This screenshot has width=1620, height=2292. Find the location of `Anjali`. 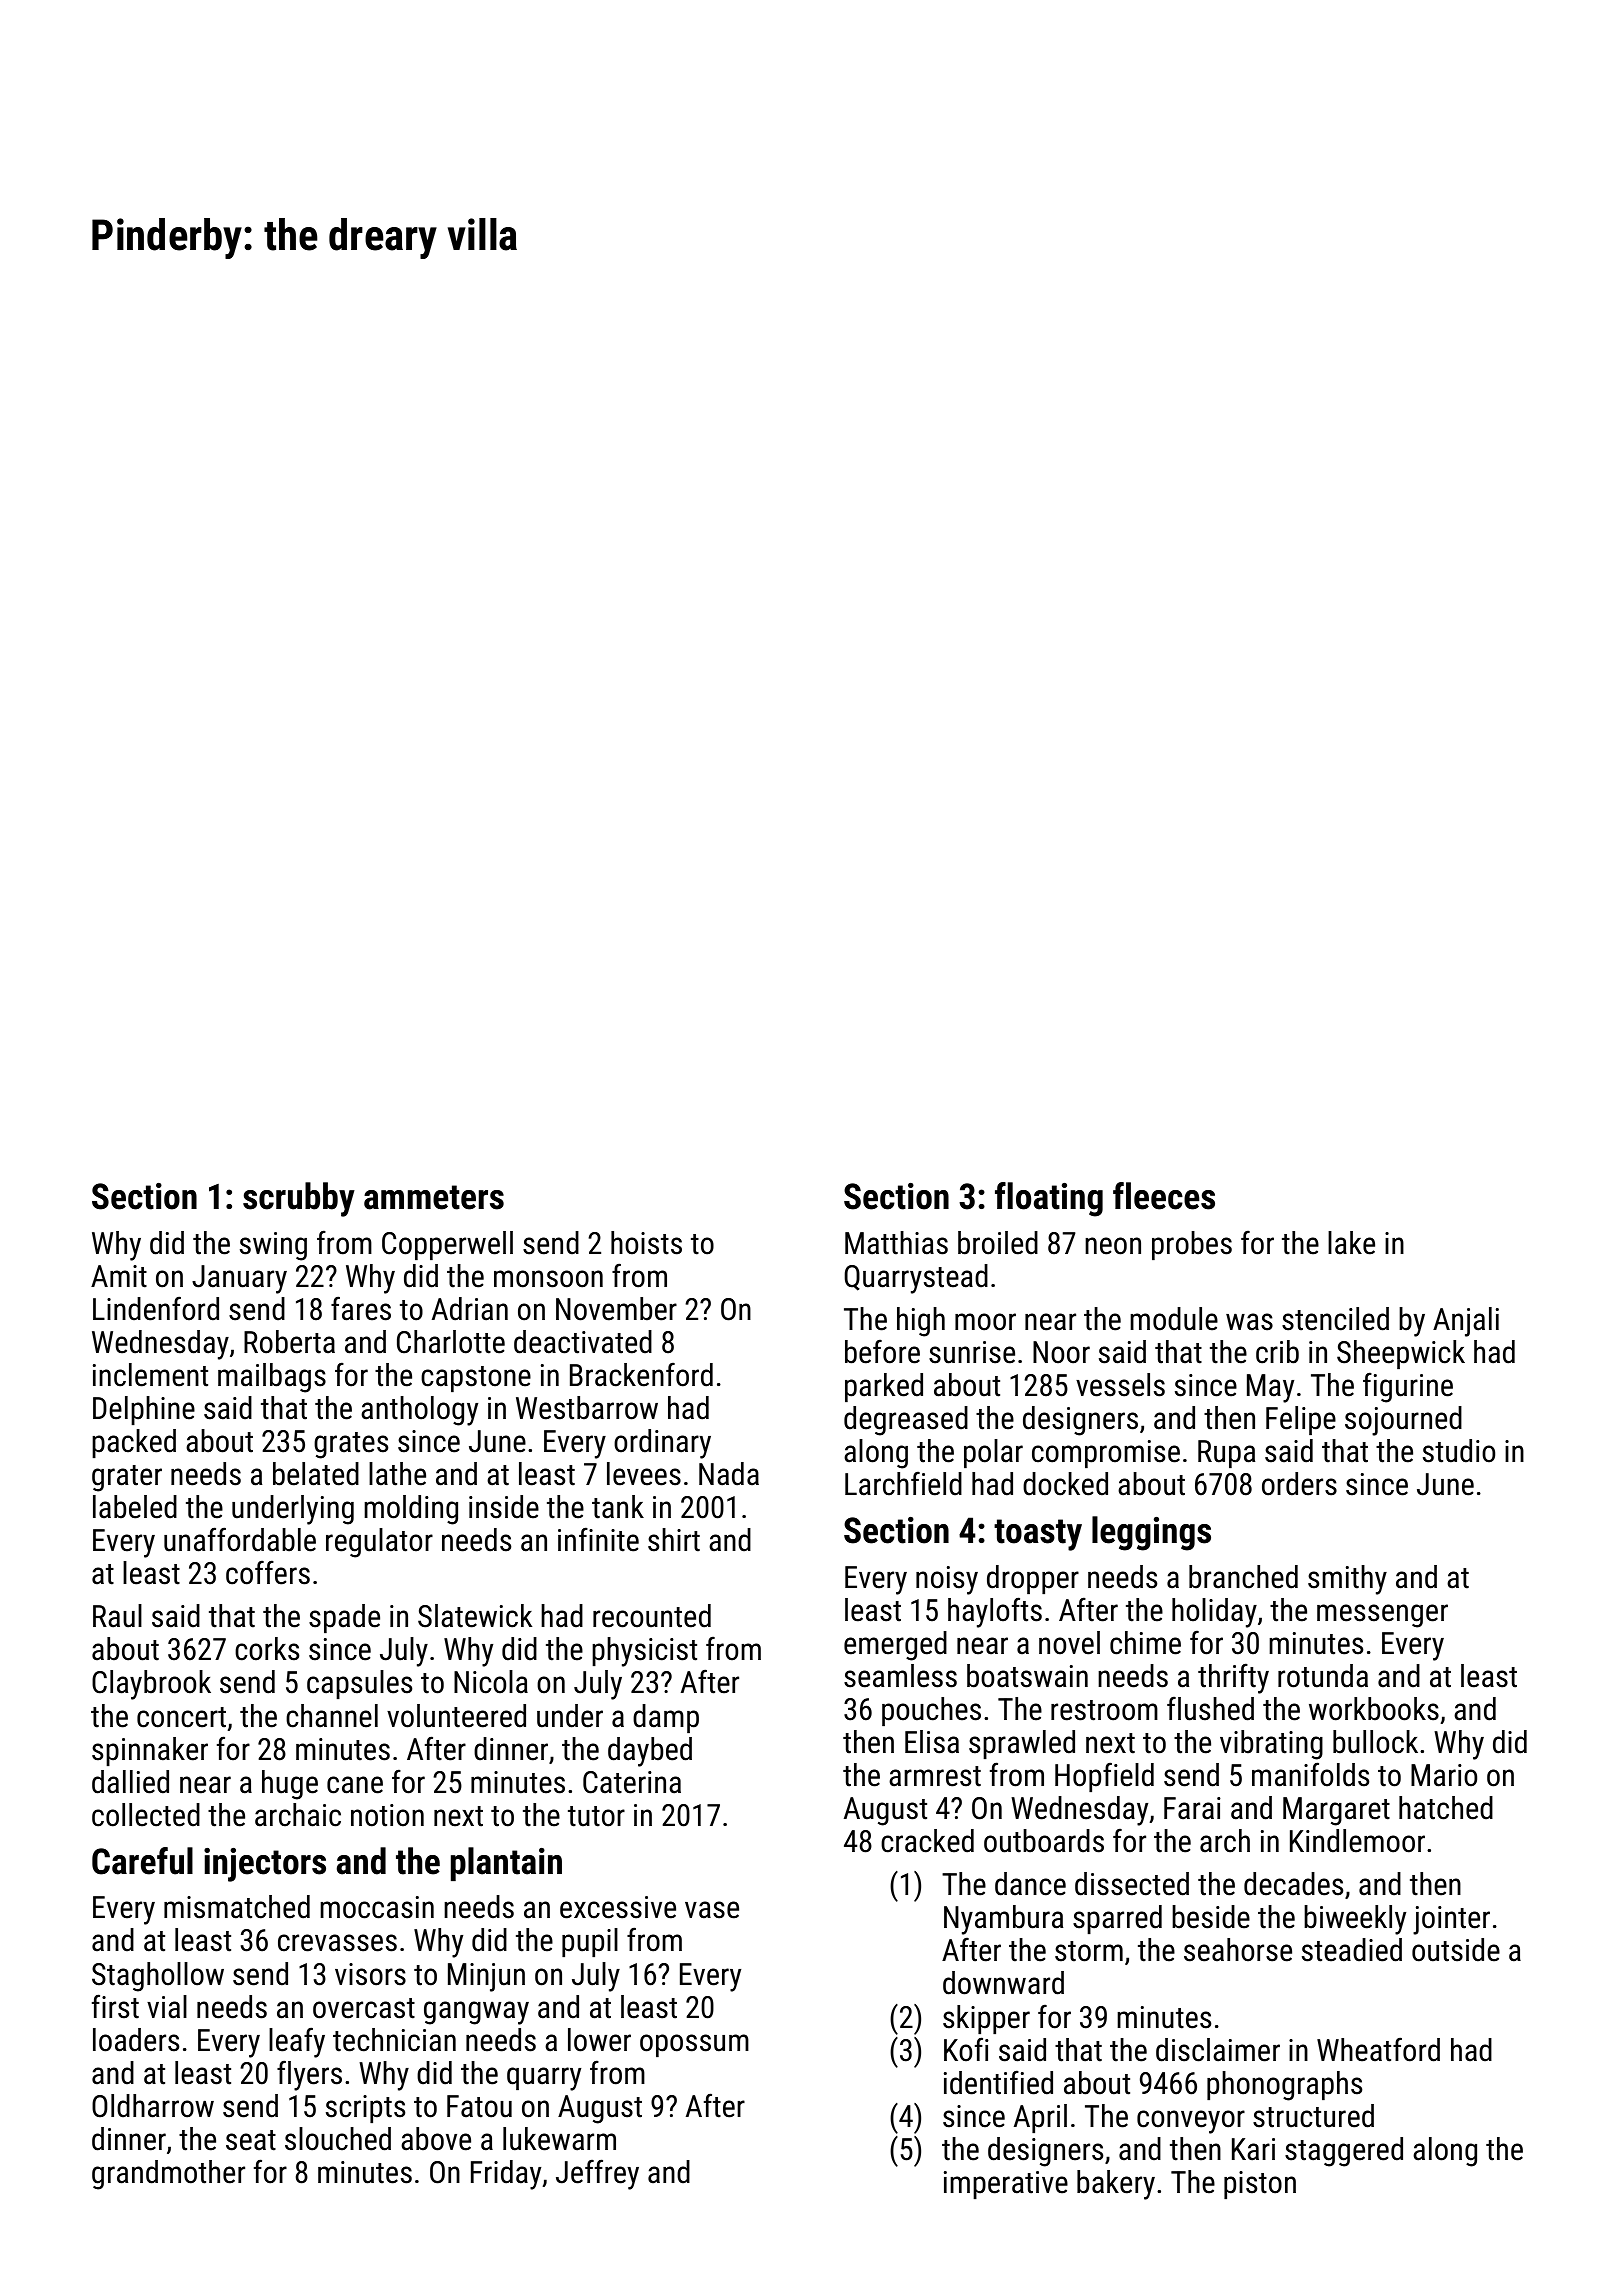

Anjali is located at coordinates (1466, 1322).
